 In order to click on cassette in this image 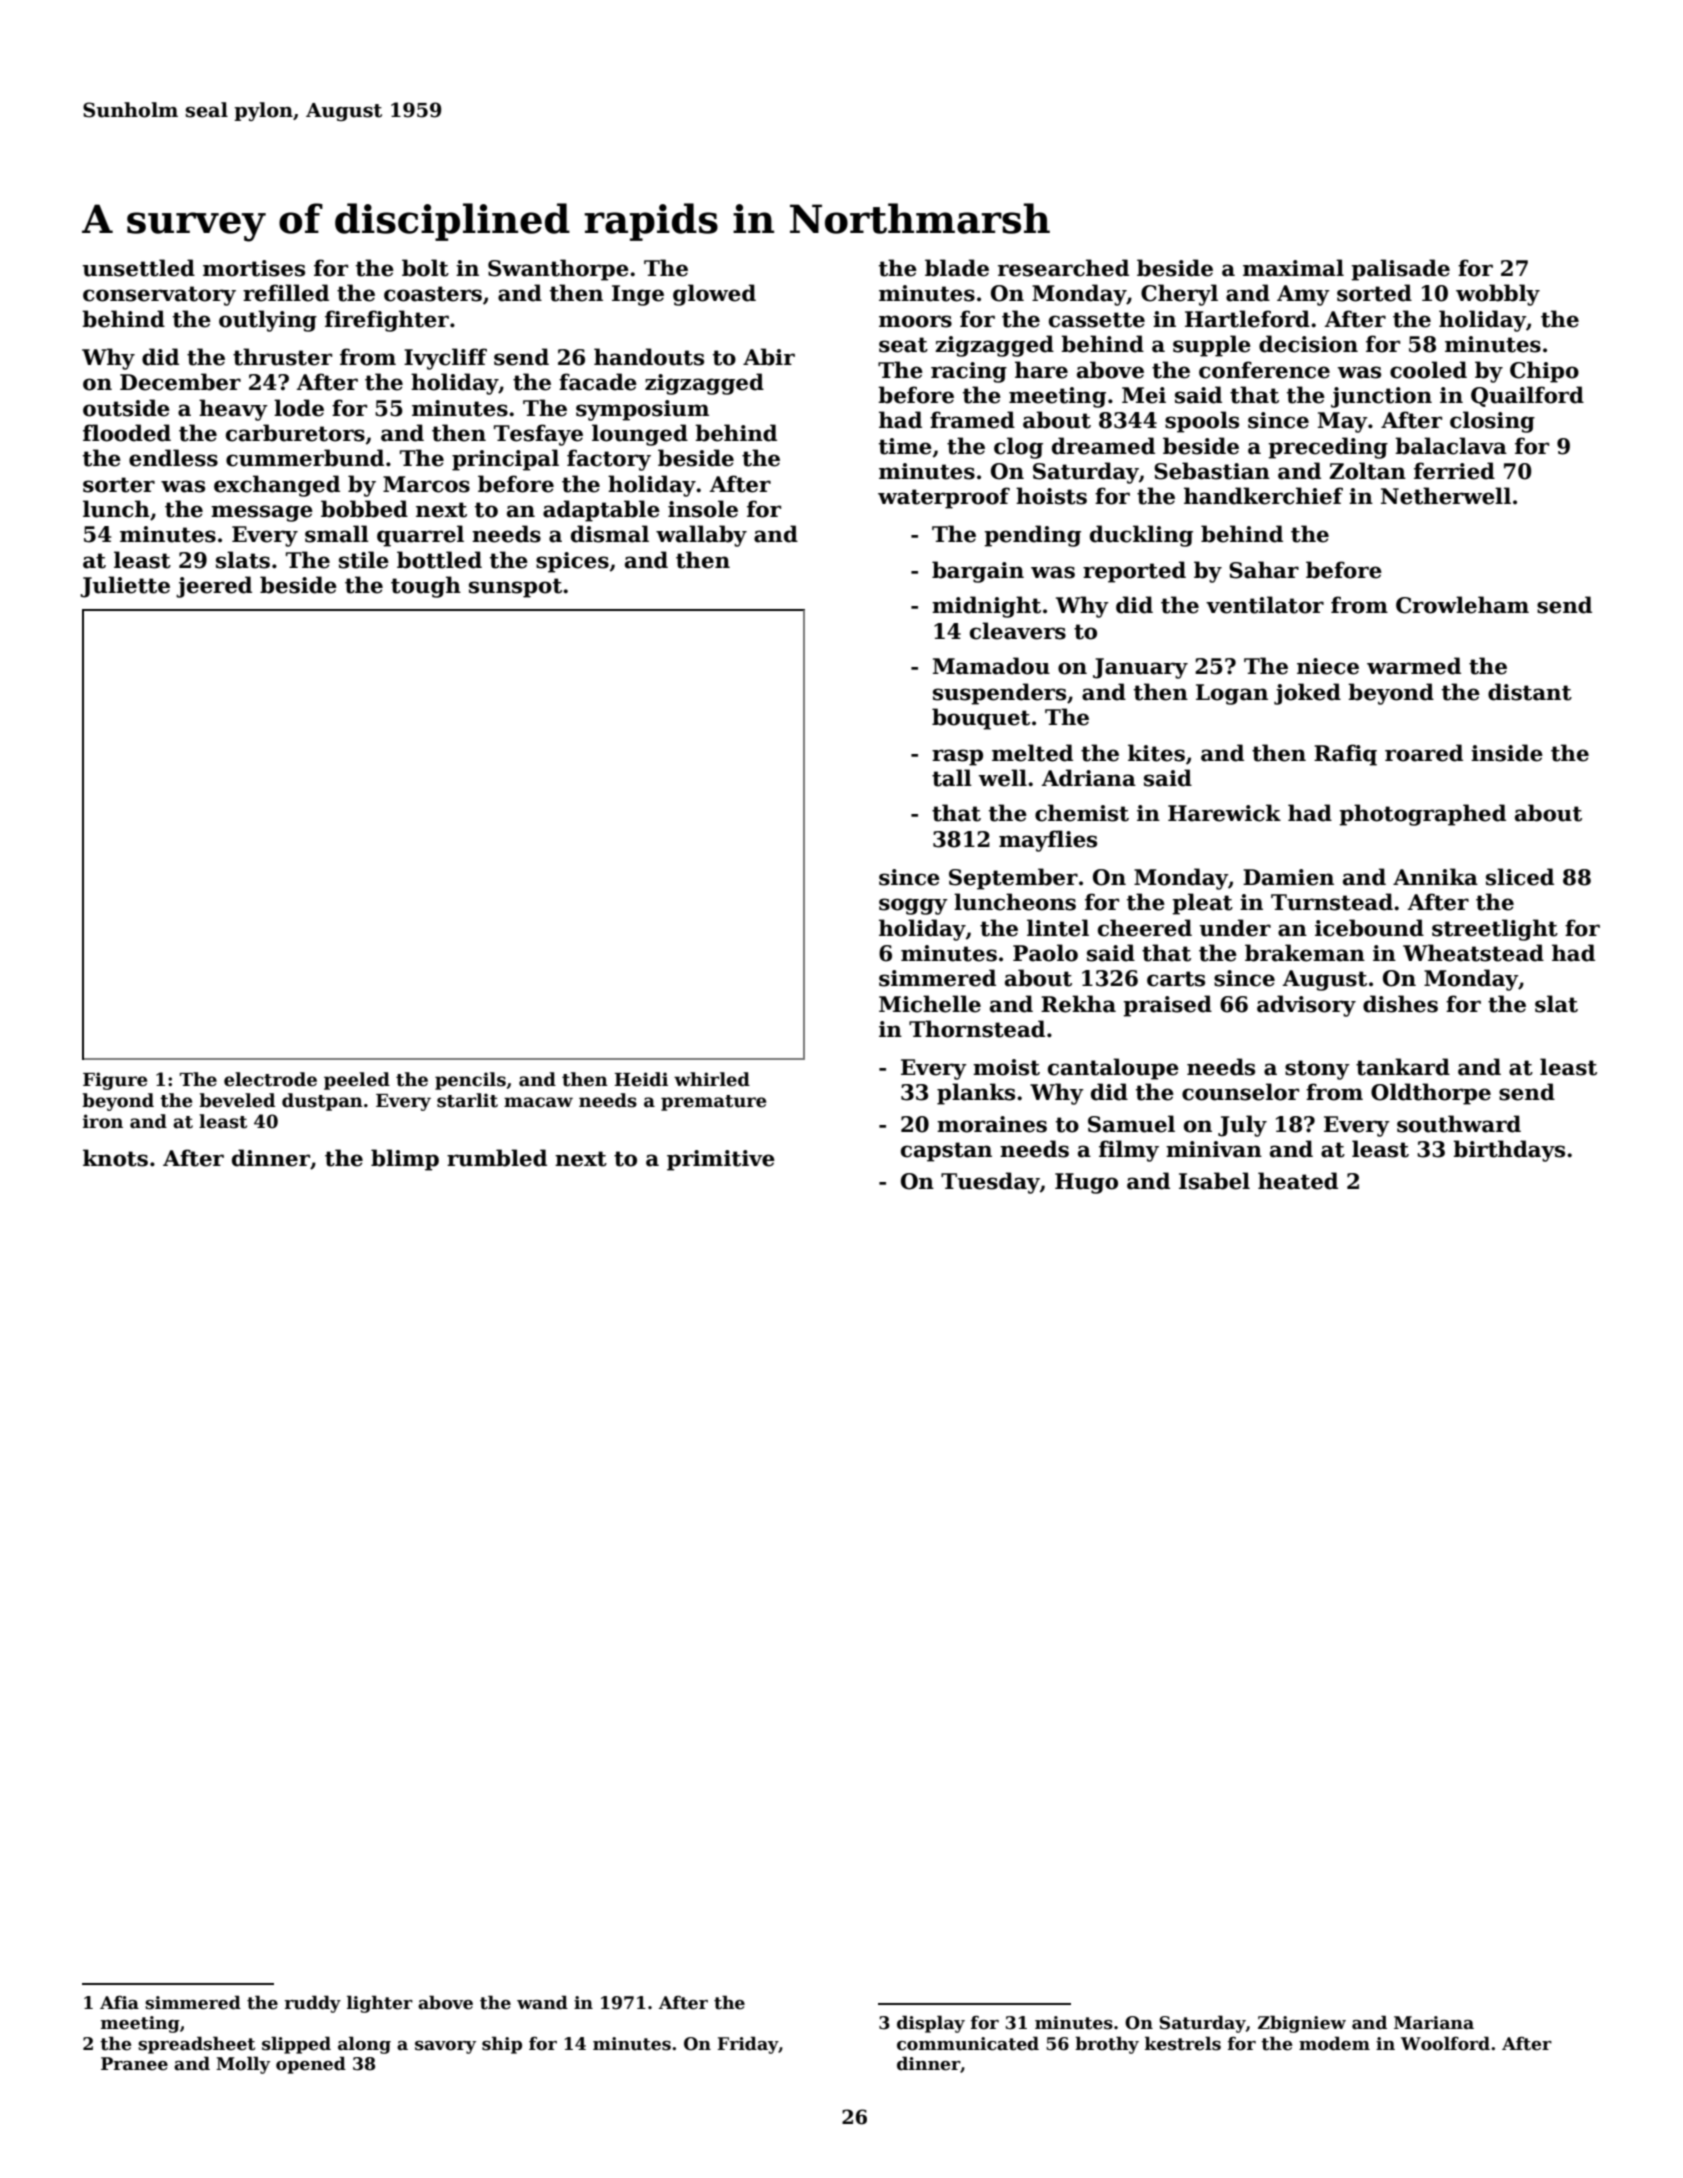, I will do `click(1097, 320)`.
